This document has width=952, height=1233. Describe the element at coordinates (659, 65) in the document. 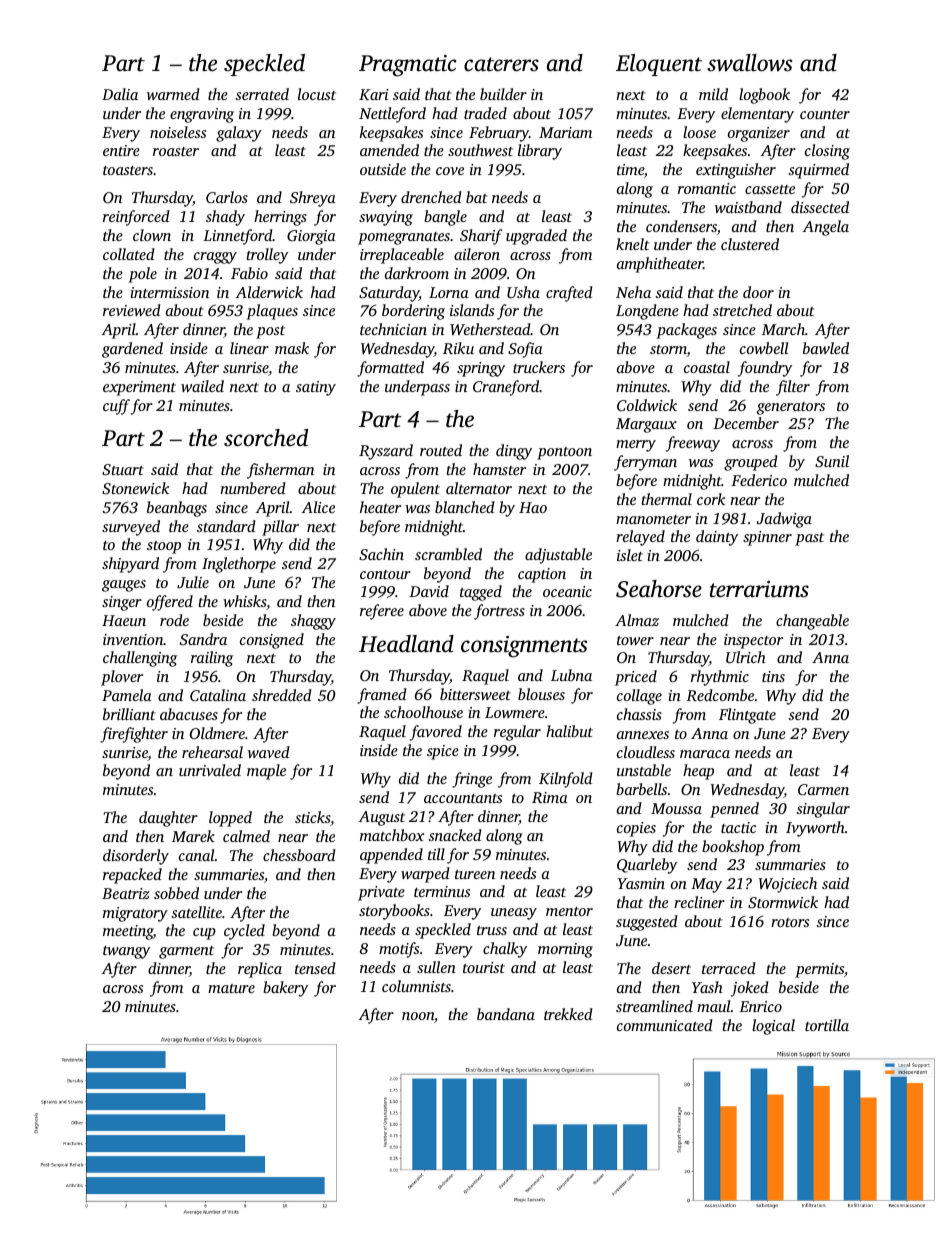

I see `Eloquent` at that location.
